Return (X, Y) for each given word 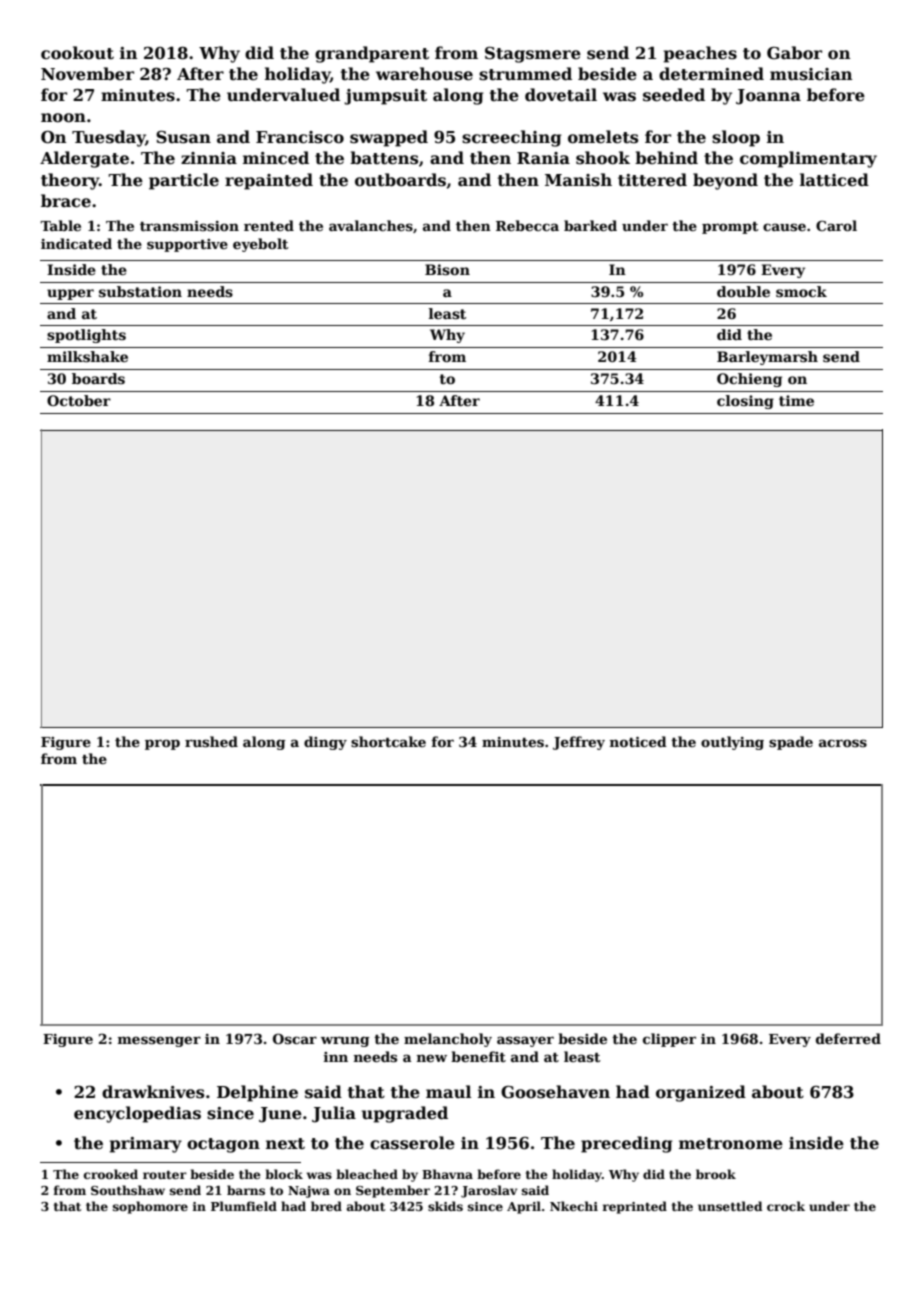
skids (445, 1206)
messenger (159, 1041)
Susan (183, 137)
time (796, 400)
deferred (848, 1038)
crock (786, 1206)
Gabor (794, 52)
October (79, 400)
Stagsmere (533, 55)
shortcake (388, 741)
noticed (638, 741)
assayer (525, 1041)
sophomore (150, 1207)
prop (162, 744)
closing (745, 402)
